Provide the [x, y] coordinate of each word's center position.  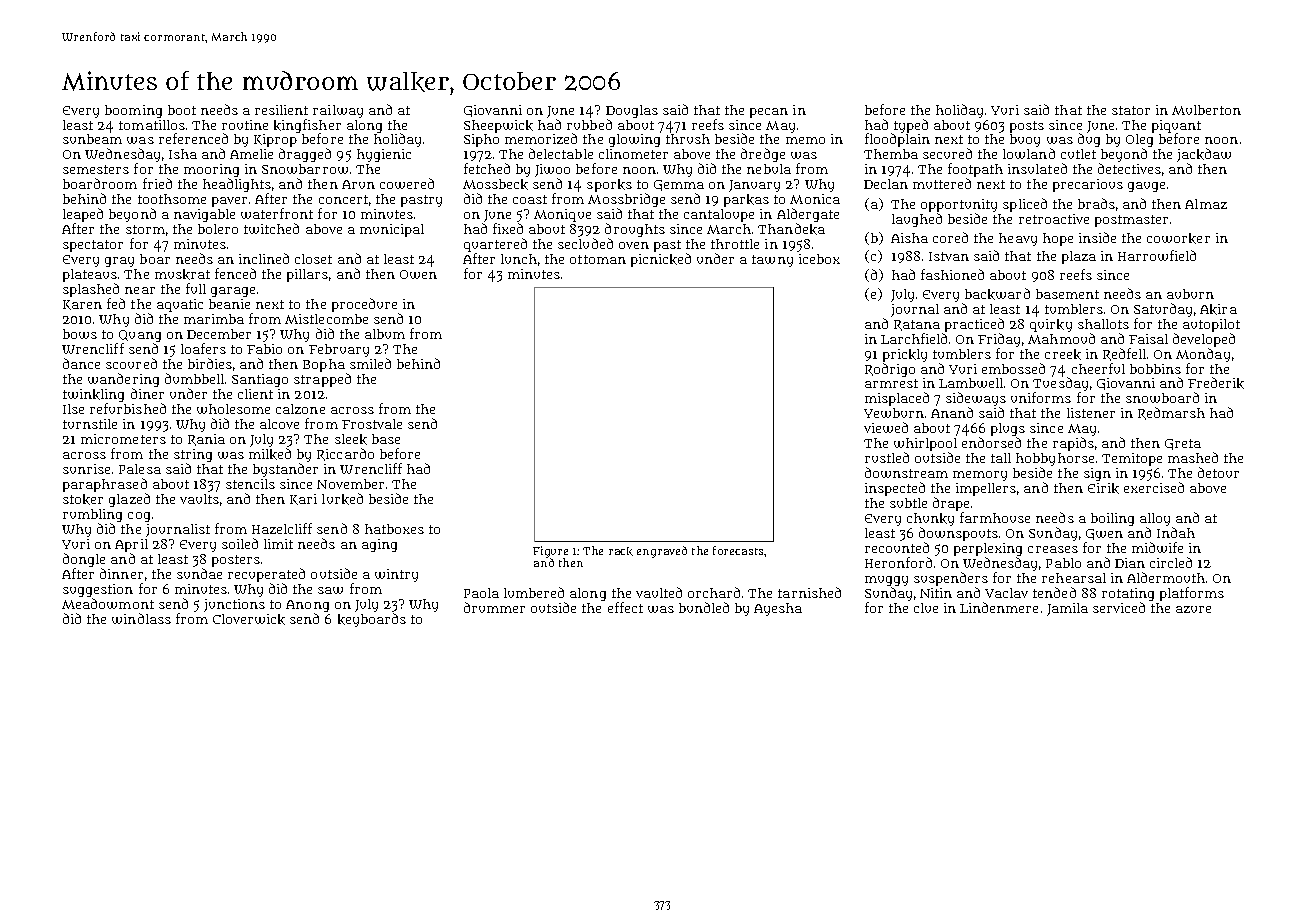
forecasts [738, 550]
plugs [1008, 430]
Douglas [632, 111]
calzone [300, 409]
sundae [199, 573]
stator [1131, 110]
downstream [906, 472]
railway [338, 111]
